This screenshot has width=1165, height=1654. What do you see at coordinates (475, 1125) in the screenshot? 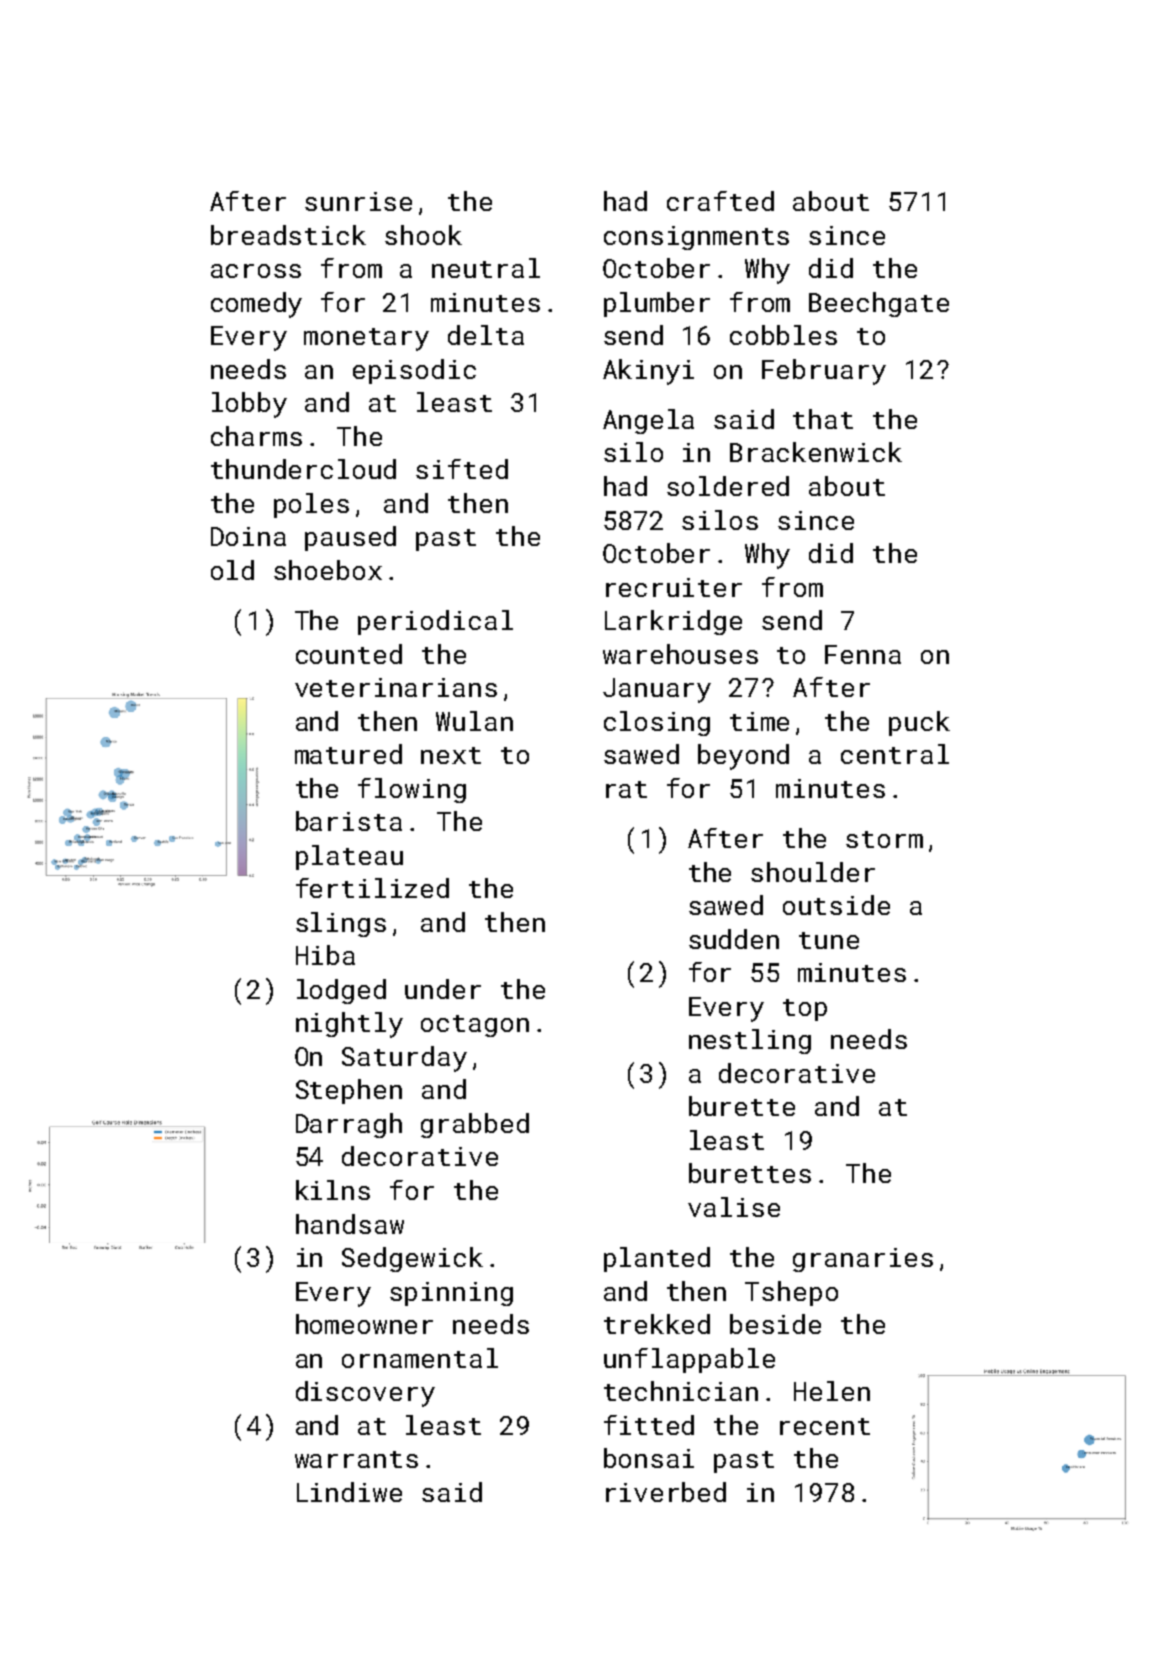
I see `grabbed` at bounding box center [475, 1125].
